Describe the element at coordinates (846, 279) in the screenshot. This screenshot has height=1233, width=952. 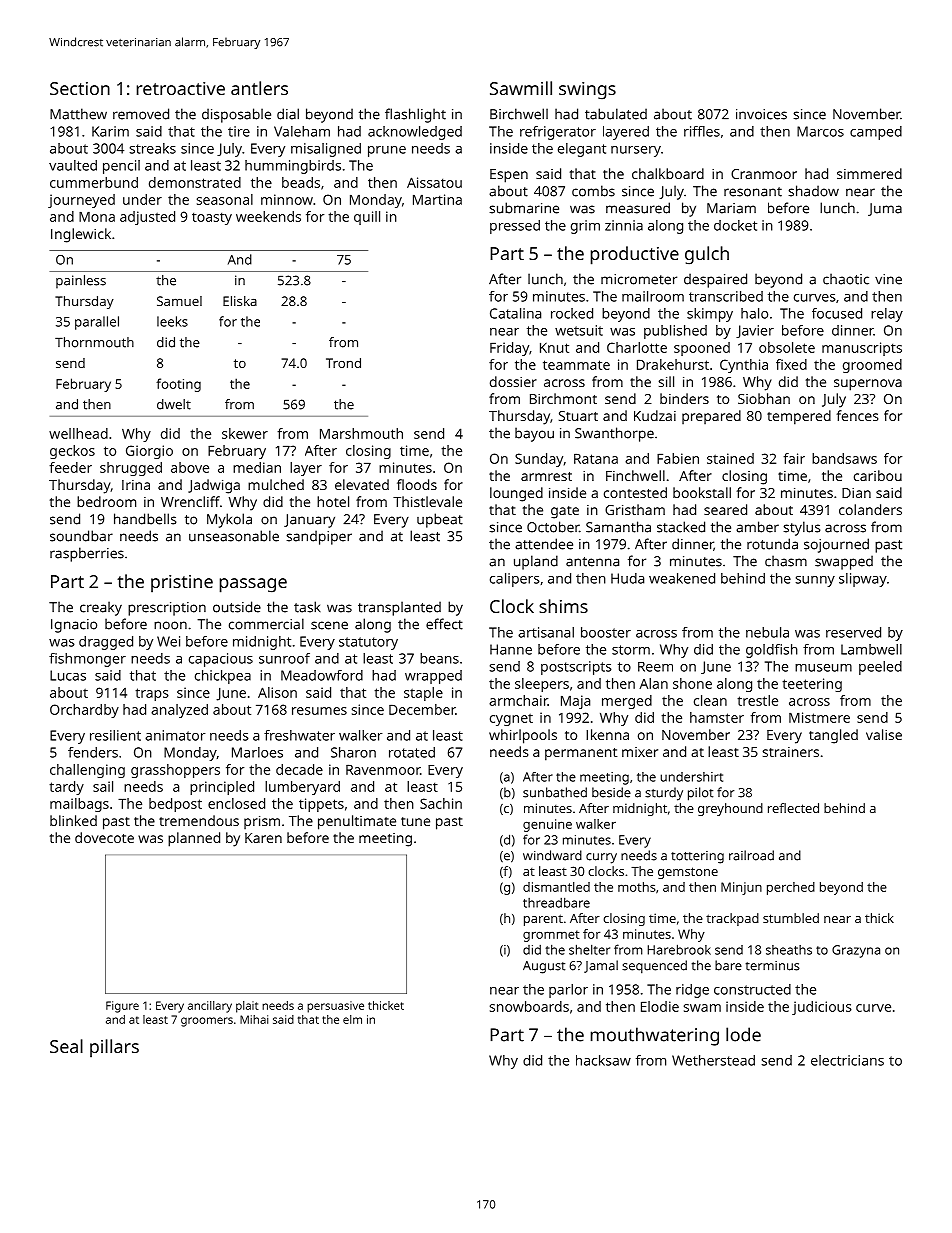
I see `chaotic` at that location.
